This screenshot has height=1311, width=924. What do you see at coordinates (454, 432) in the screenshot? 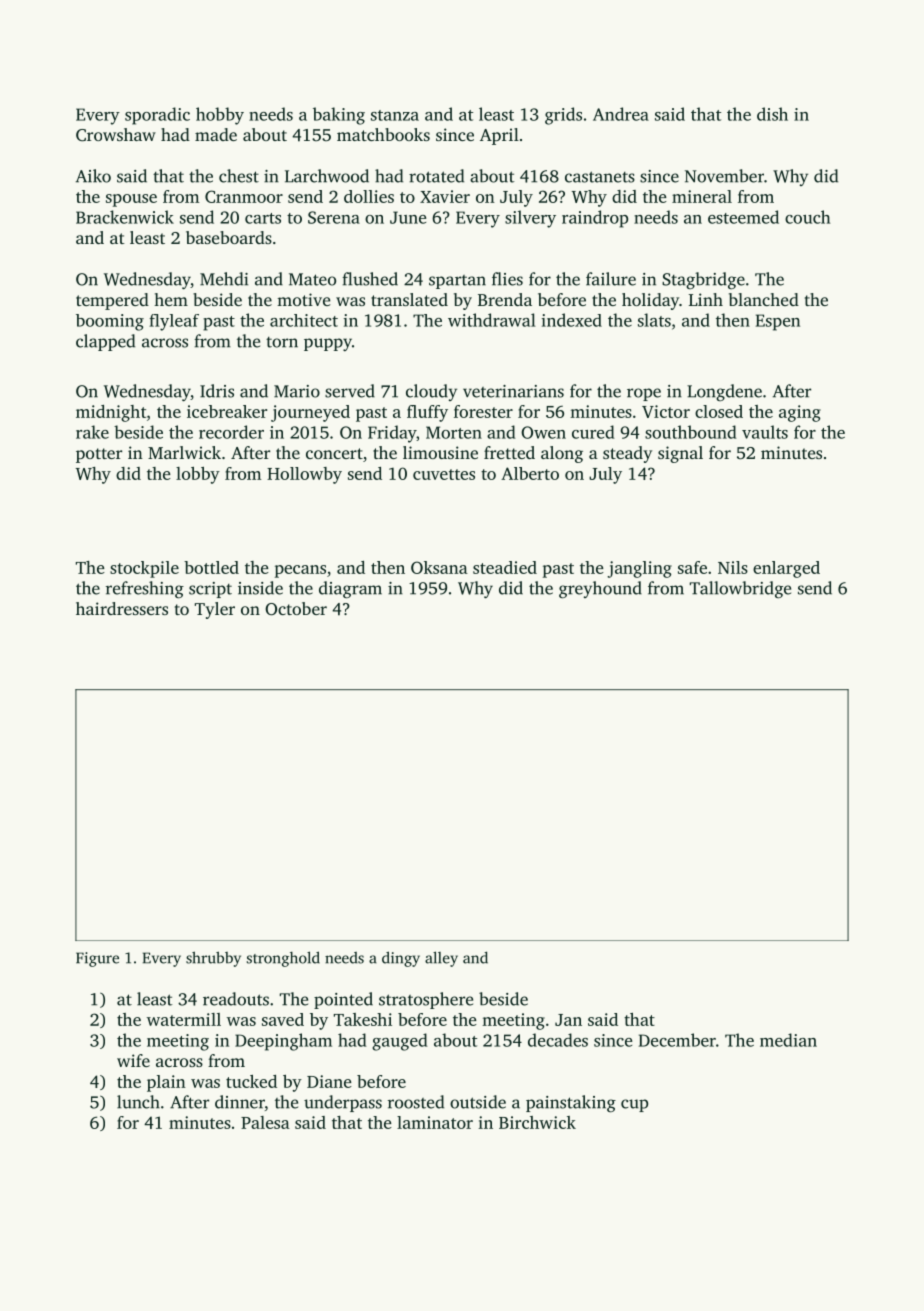
I see `Morten` at bounding box center [454, 432].
